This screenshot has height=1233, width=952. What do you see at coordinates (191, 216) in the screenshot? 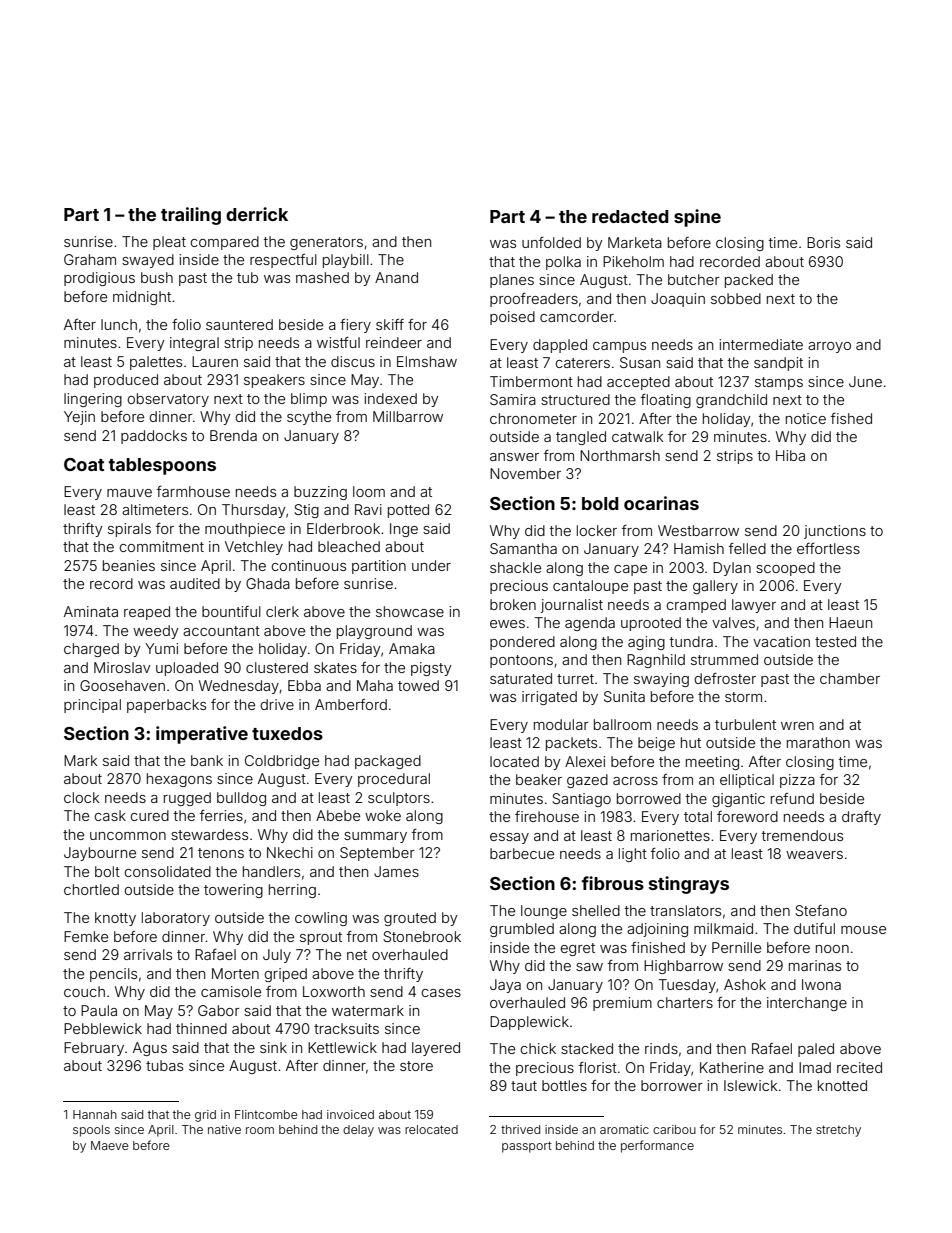
I see `trailing` at bounding box center [191, 216].
